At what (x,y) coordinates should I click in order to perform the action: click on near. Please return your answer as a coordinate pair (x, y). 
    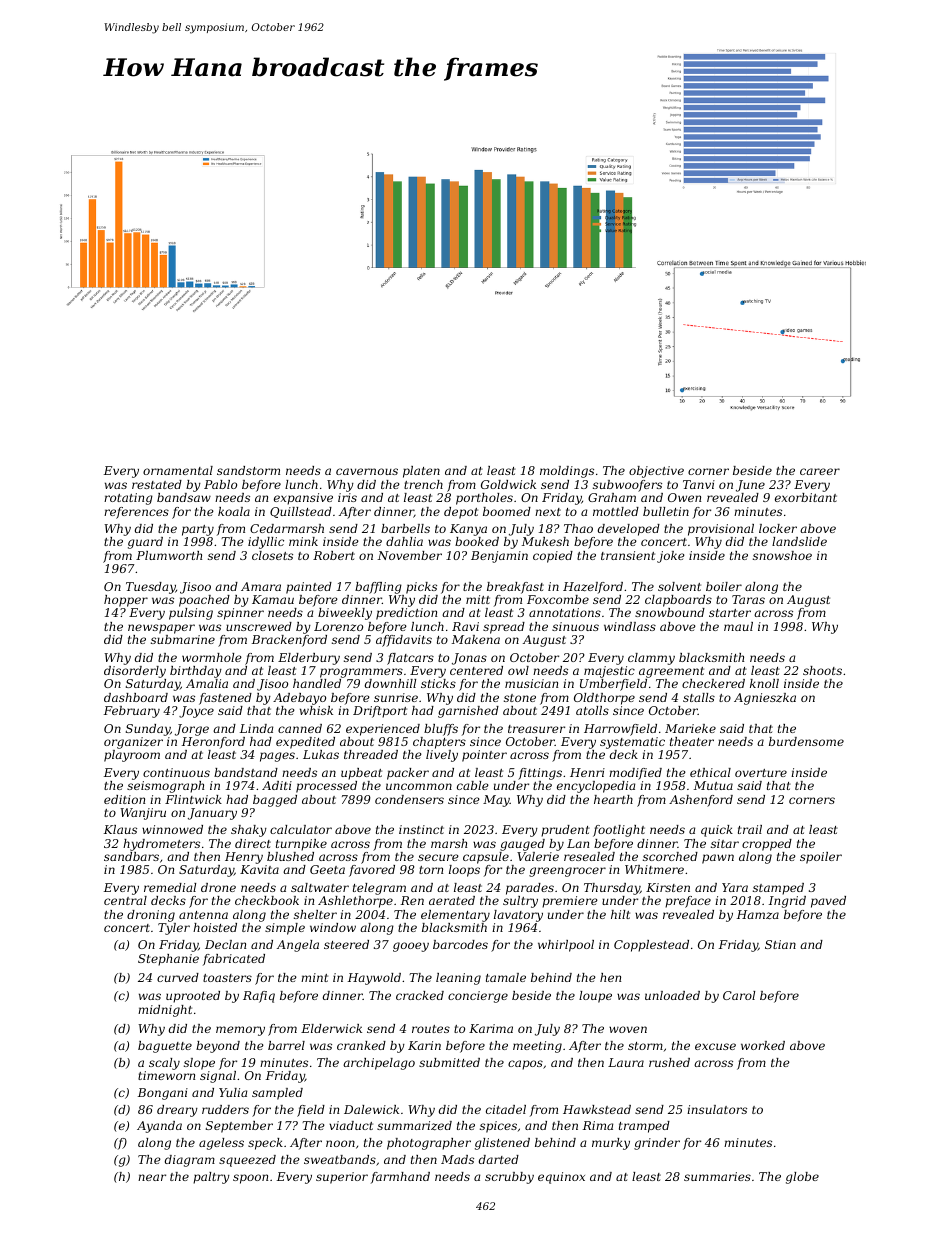
    Looking at the image, I should click on (152, 1177).
